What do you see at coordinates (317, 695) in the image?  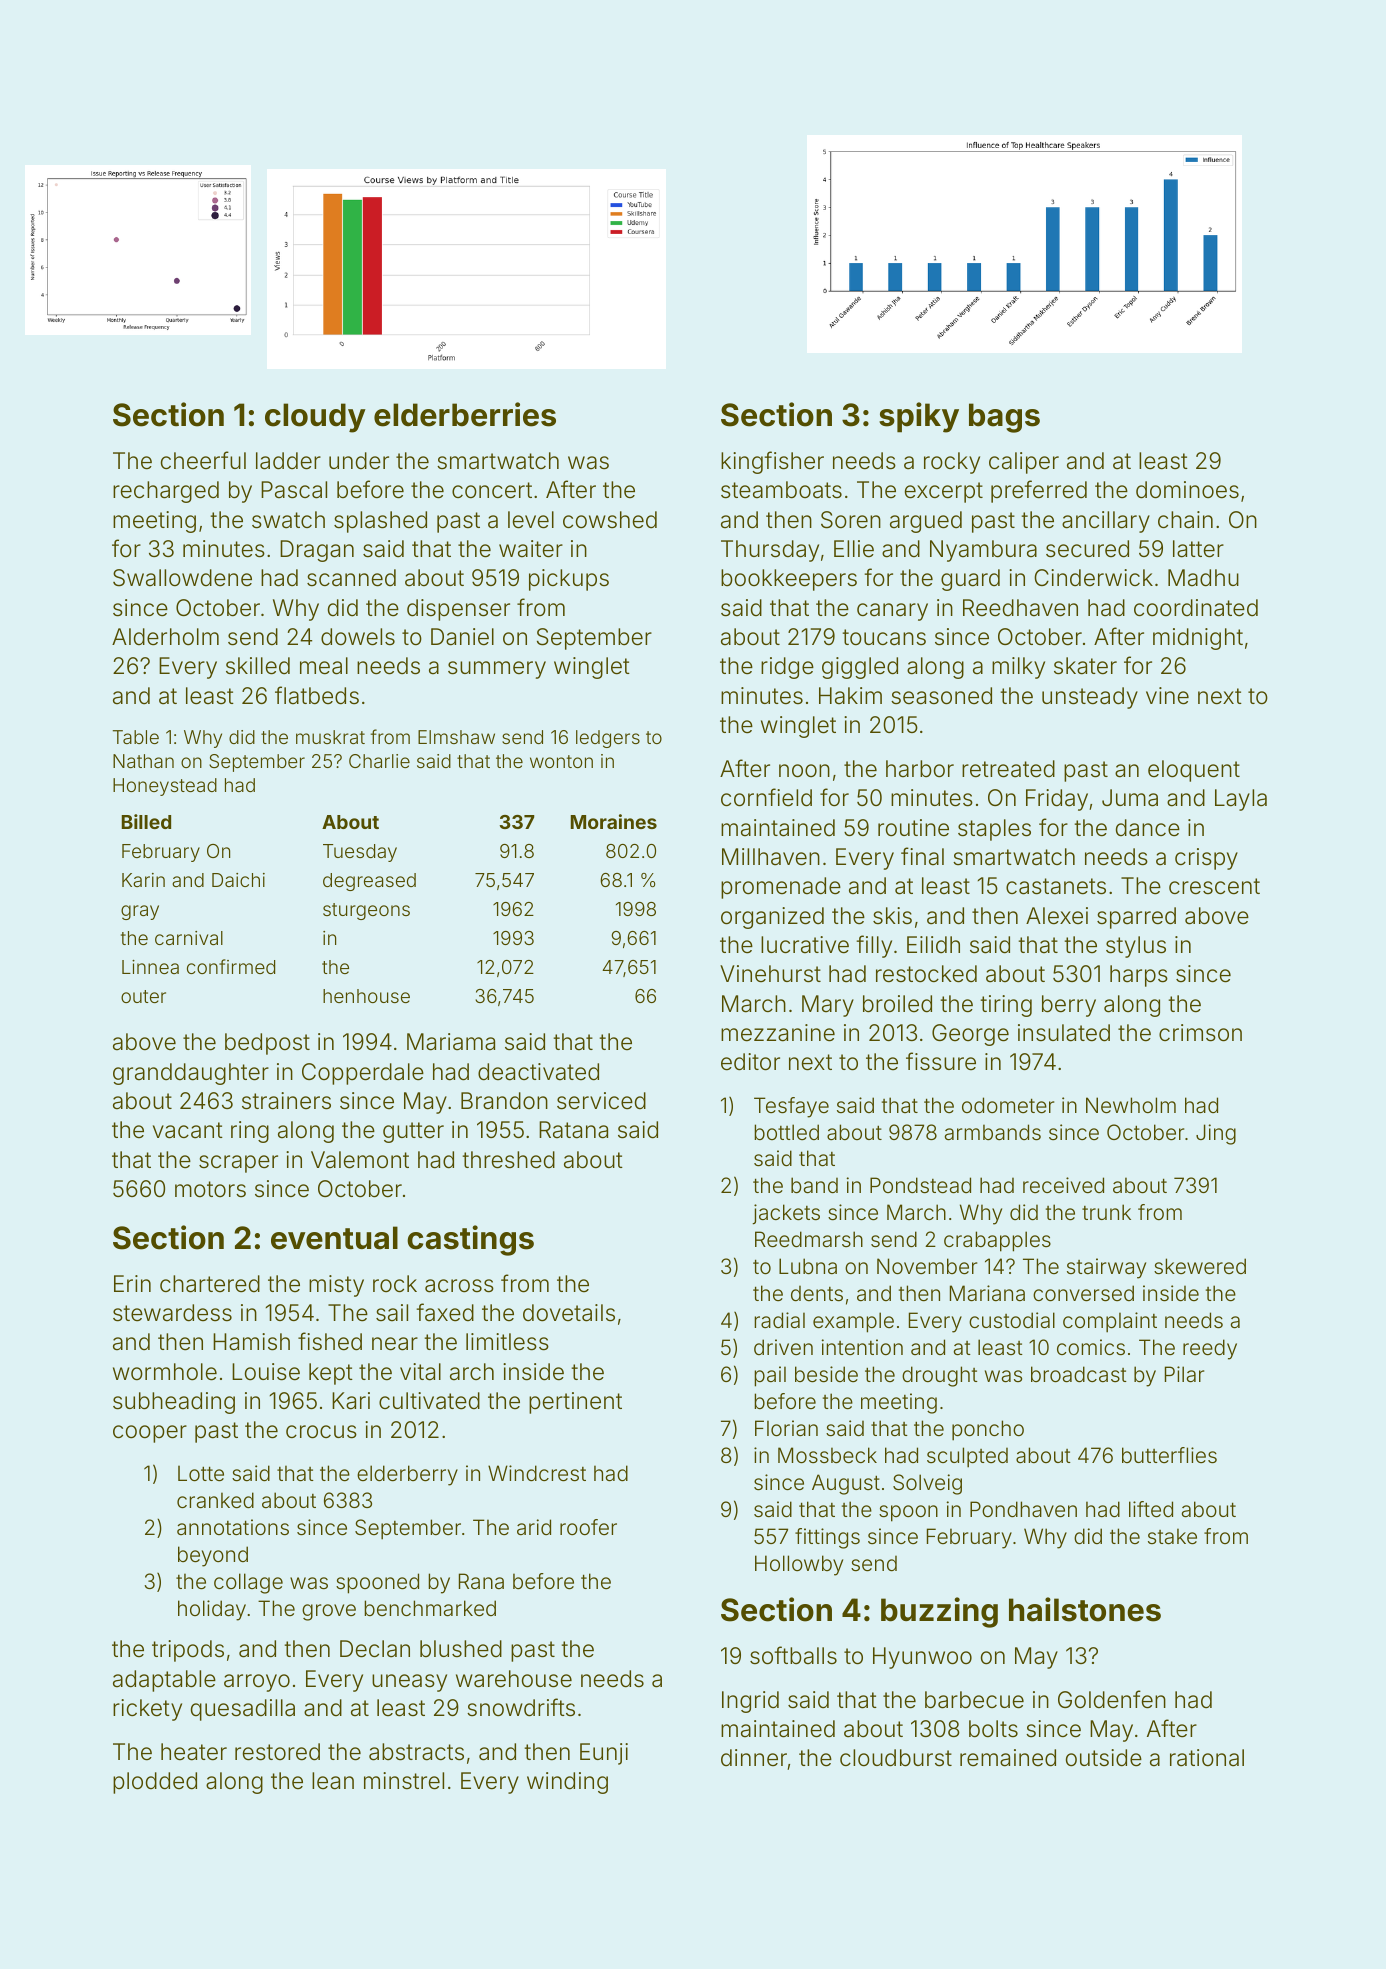 I see `flatbeds` at bounding box center [317, 695].
